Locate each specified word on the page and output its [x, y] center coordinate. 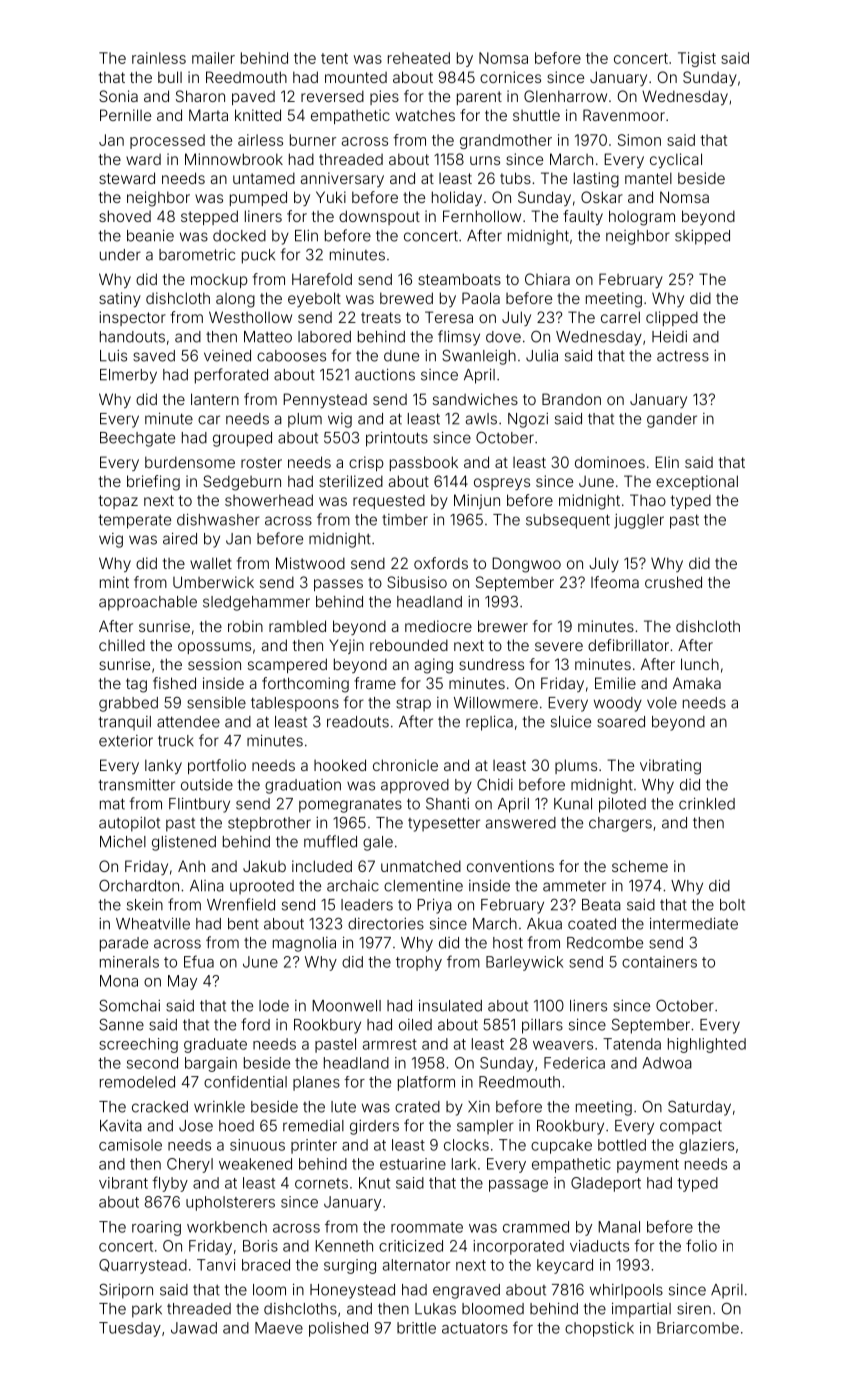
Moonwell [346, 1006]
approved [415, 786]
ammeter [574, 886]
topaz [118, 502]
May [182, 982]
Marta [208, 115]
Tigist [697, 59]
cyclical [676, 160]
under [120, 255]
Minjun [477, 501]
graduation [303, 786]
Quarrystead [143, 1266]
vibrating [670, 767]
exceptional [697, 482]
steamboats [459, 279]
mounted [356, 77]
